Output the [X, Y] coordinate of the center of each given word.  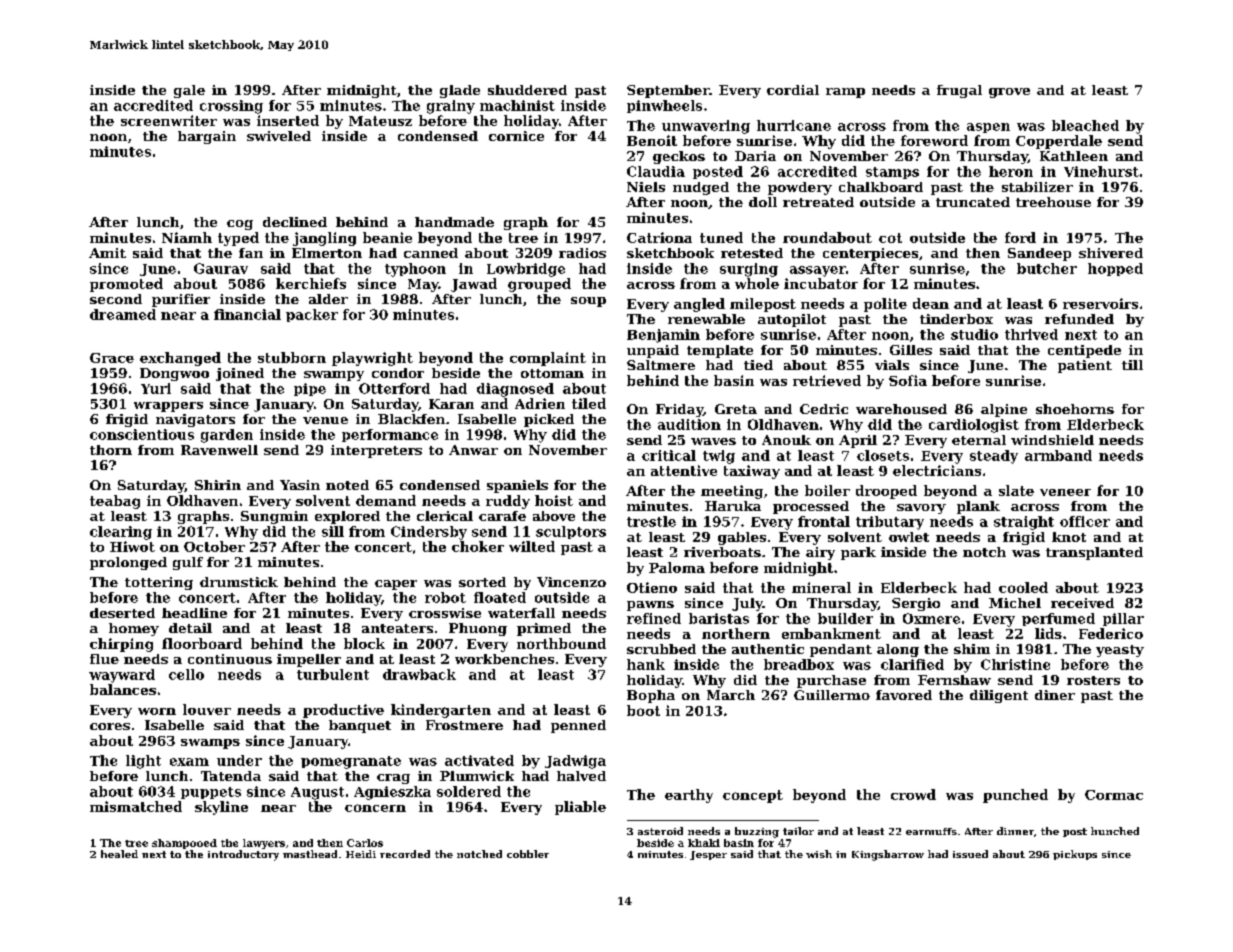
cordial [793, 90]
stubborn [292, 357]
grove [1009, 93]
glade [460, 91]
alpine [1004, 410]
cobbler [528, 854]
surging [749, 270]
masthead [310, 854]
